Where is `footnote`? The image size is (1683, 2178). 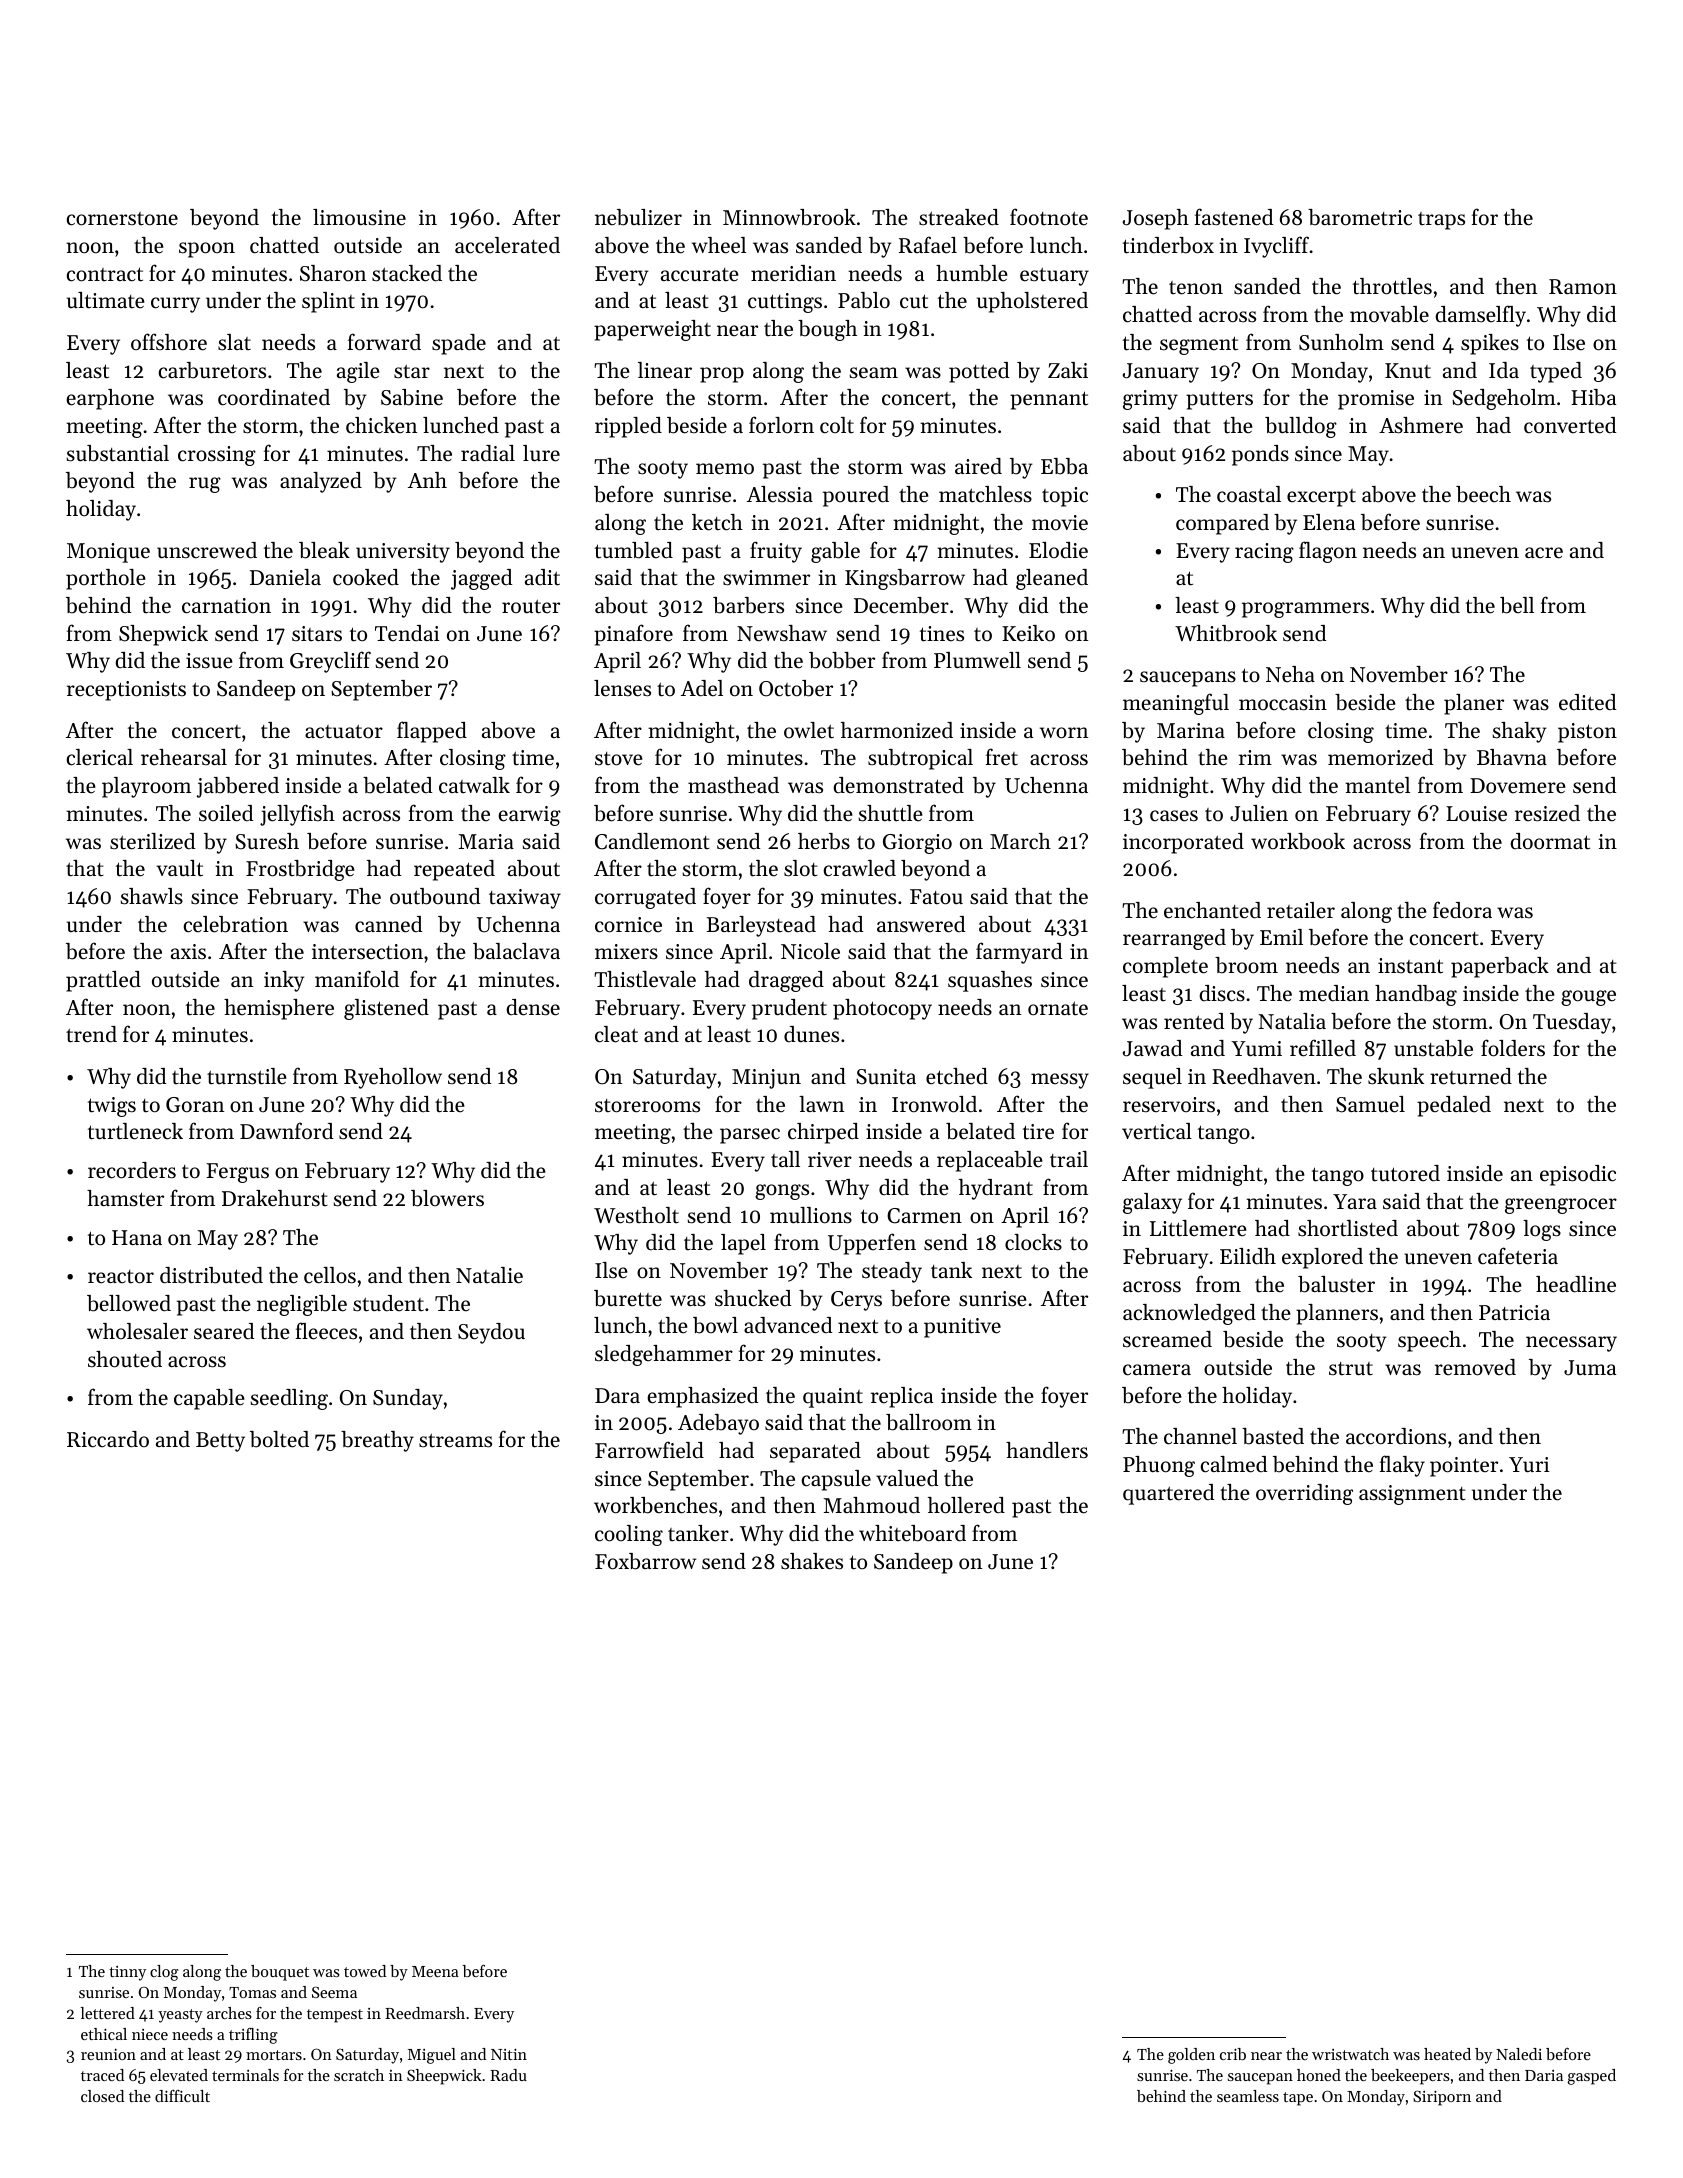 footnote is located at coordinates (1049, 217).
